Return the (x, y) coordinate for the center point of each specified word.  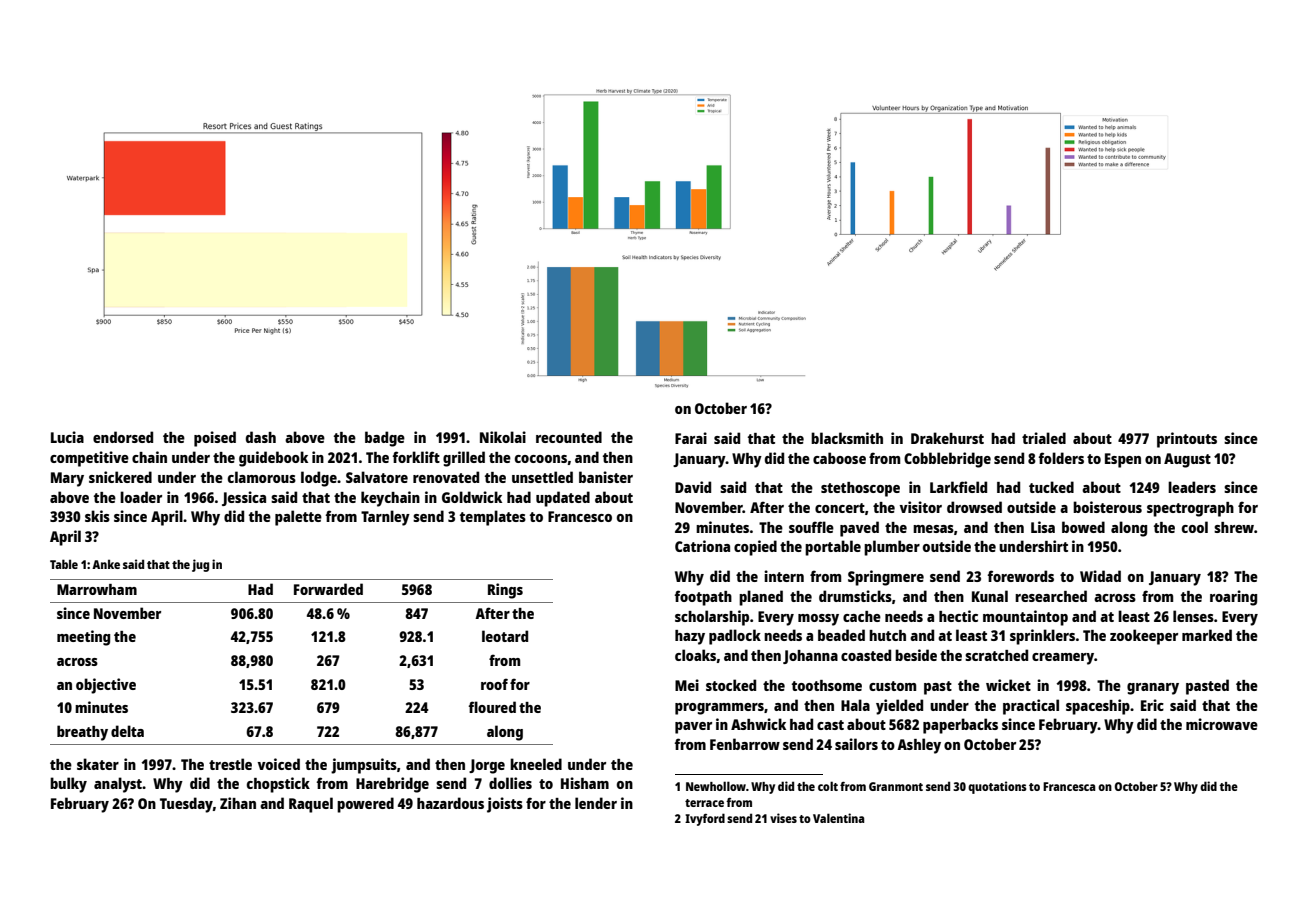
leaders (1192, 487)
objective (106, 686)
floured (492, 707)
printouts (1187, 440)
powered (365, 805)
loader (141, 497)
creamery (1063, 659)
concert (840, 508)
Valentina (838, 818)
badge (385, 439)
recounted (569, 437)
